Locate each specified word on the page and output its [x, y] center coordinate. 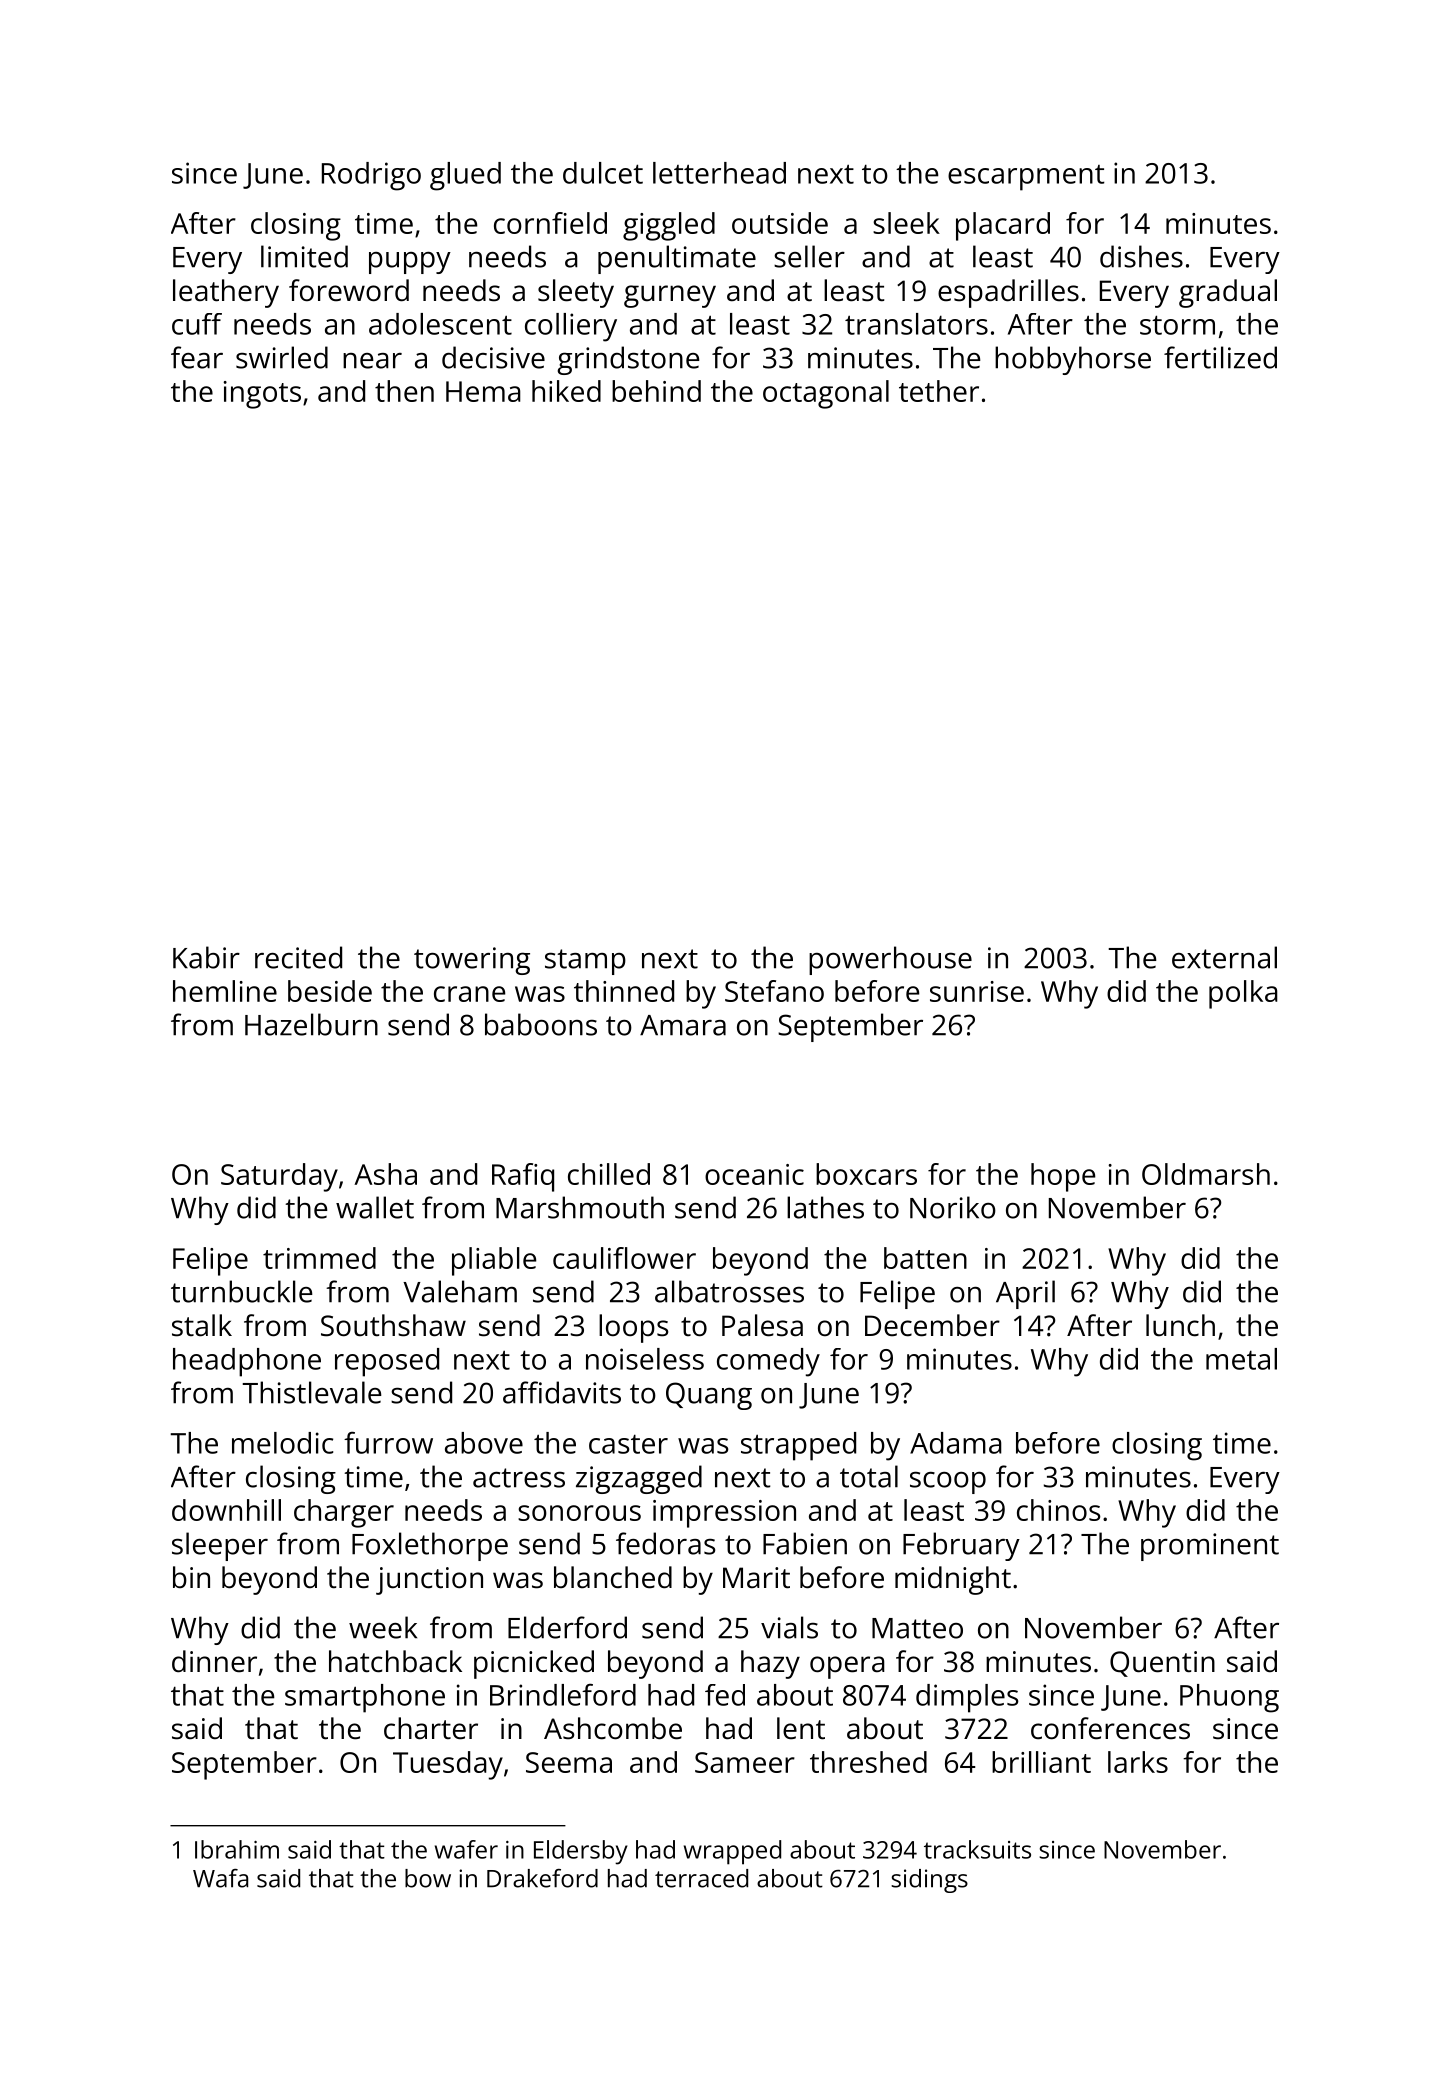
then [404, 391]
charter [431, 1728]
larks [1138, 1762]
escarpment [1026, 178]
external [1224, 957]
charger [344, 1513]
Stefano [774, 991]
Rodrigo [371, 176]
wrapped [732, 1852]
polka [1243, 994]
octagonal [826, 394]
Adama [956, 1443]
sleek [906, 223]
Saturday [279, 1177]
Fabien [805, 1543]
